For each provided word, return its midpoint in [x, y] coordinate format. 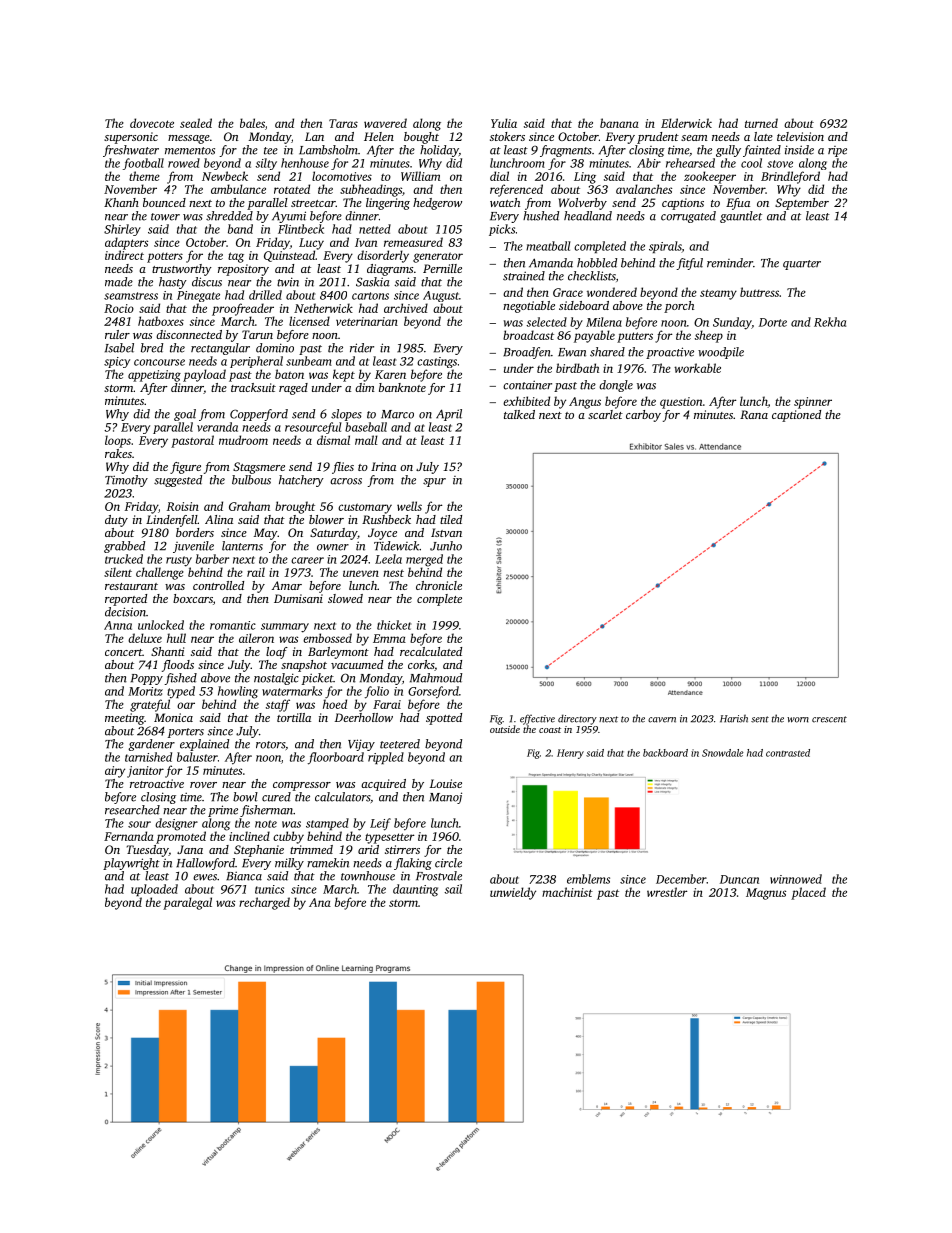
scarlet [605, 414]
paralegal [187, 903]
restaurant [131, 586]
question [681, 403]
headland [588, 216]
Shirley [122, 230]
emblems [588, 879]
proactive [670, 353]
